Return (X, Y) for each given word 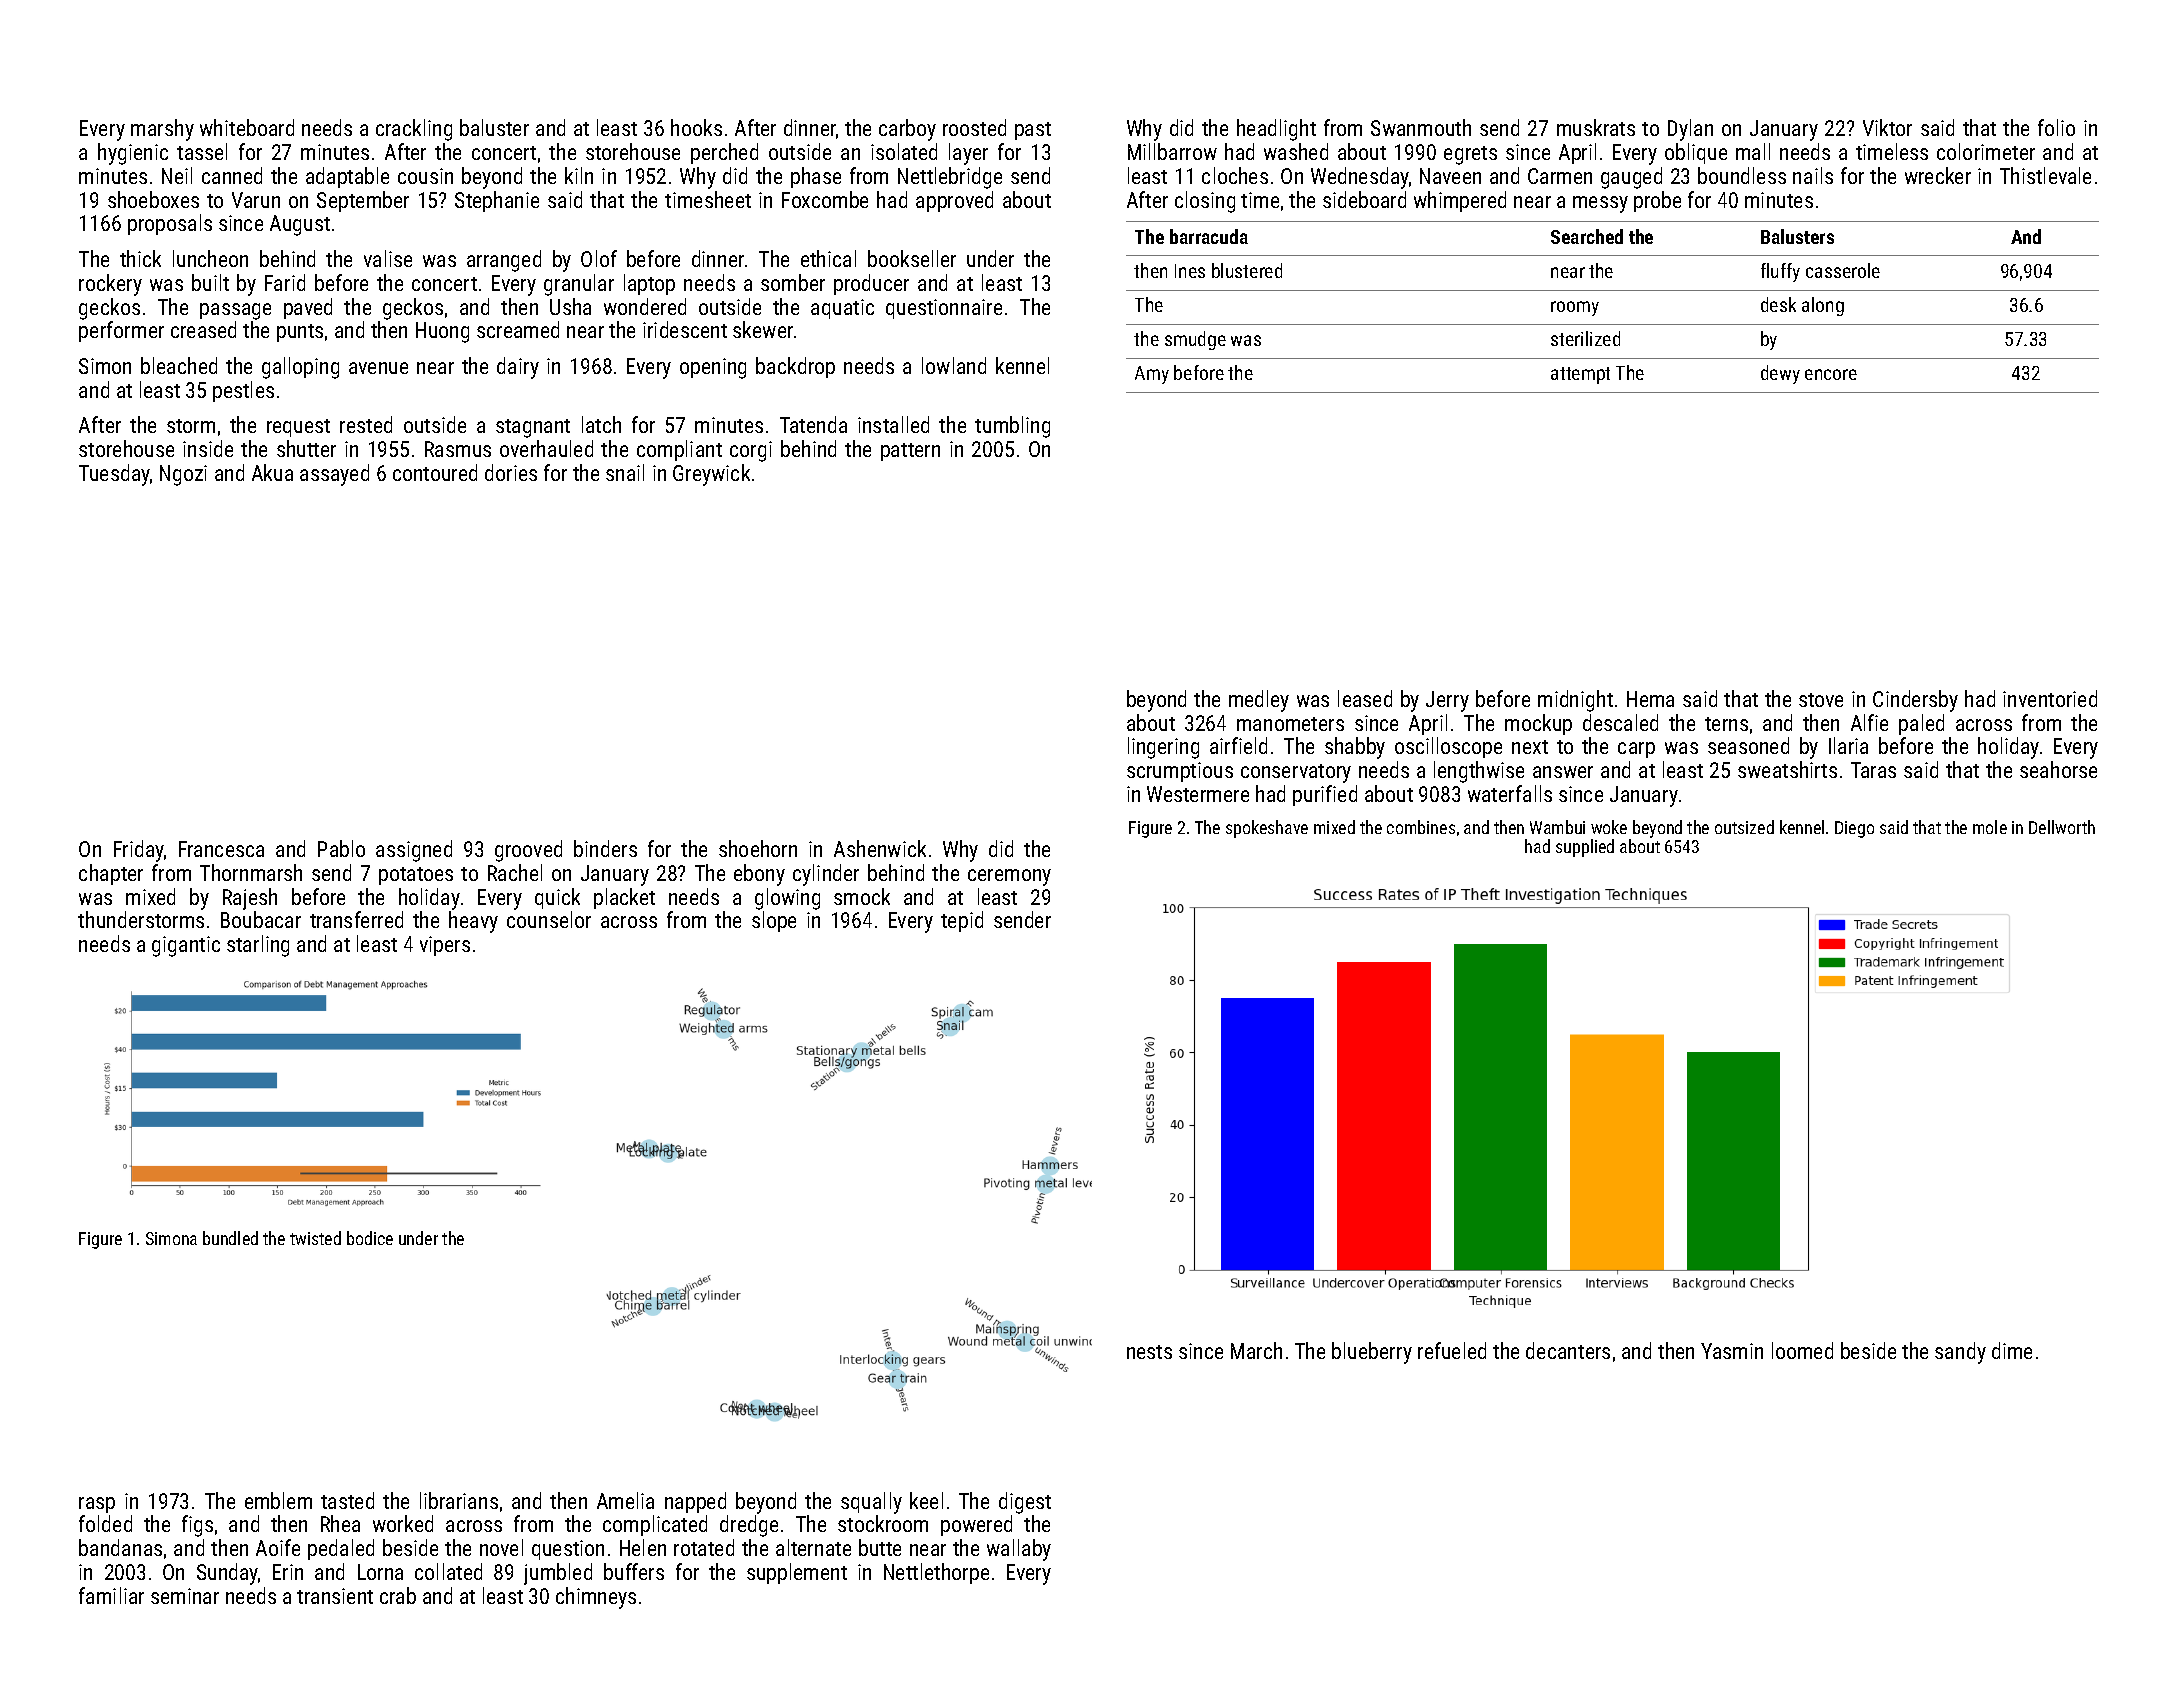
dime (2012, 1350)
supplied (1585, 848)
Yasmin (1732, 1351)
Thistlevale (2045, 175)
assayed (334, 475)
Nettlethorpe (936, 1573)
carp (1636, 750)
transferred (356, 919)
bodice (370, 1238)
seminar (185, 1596)
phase (816, 177)
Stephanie (497, 201)
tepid (962, 921)
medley (1259, 701)
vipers (445, 946)
